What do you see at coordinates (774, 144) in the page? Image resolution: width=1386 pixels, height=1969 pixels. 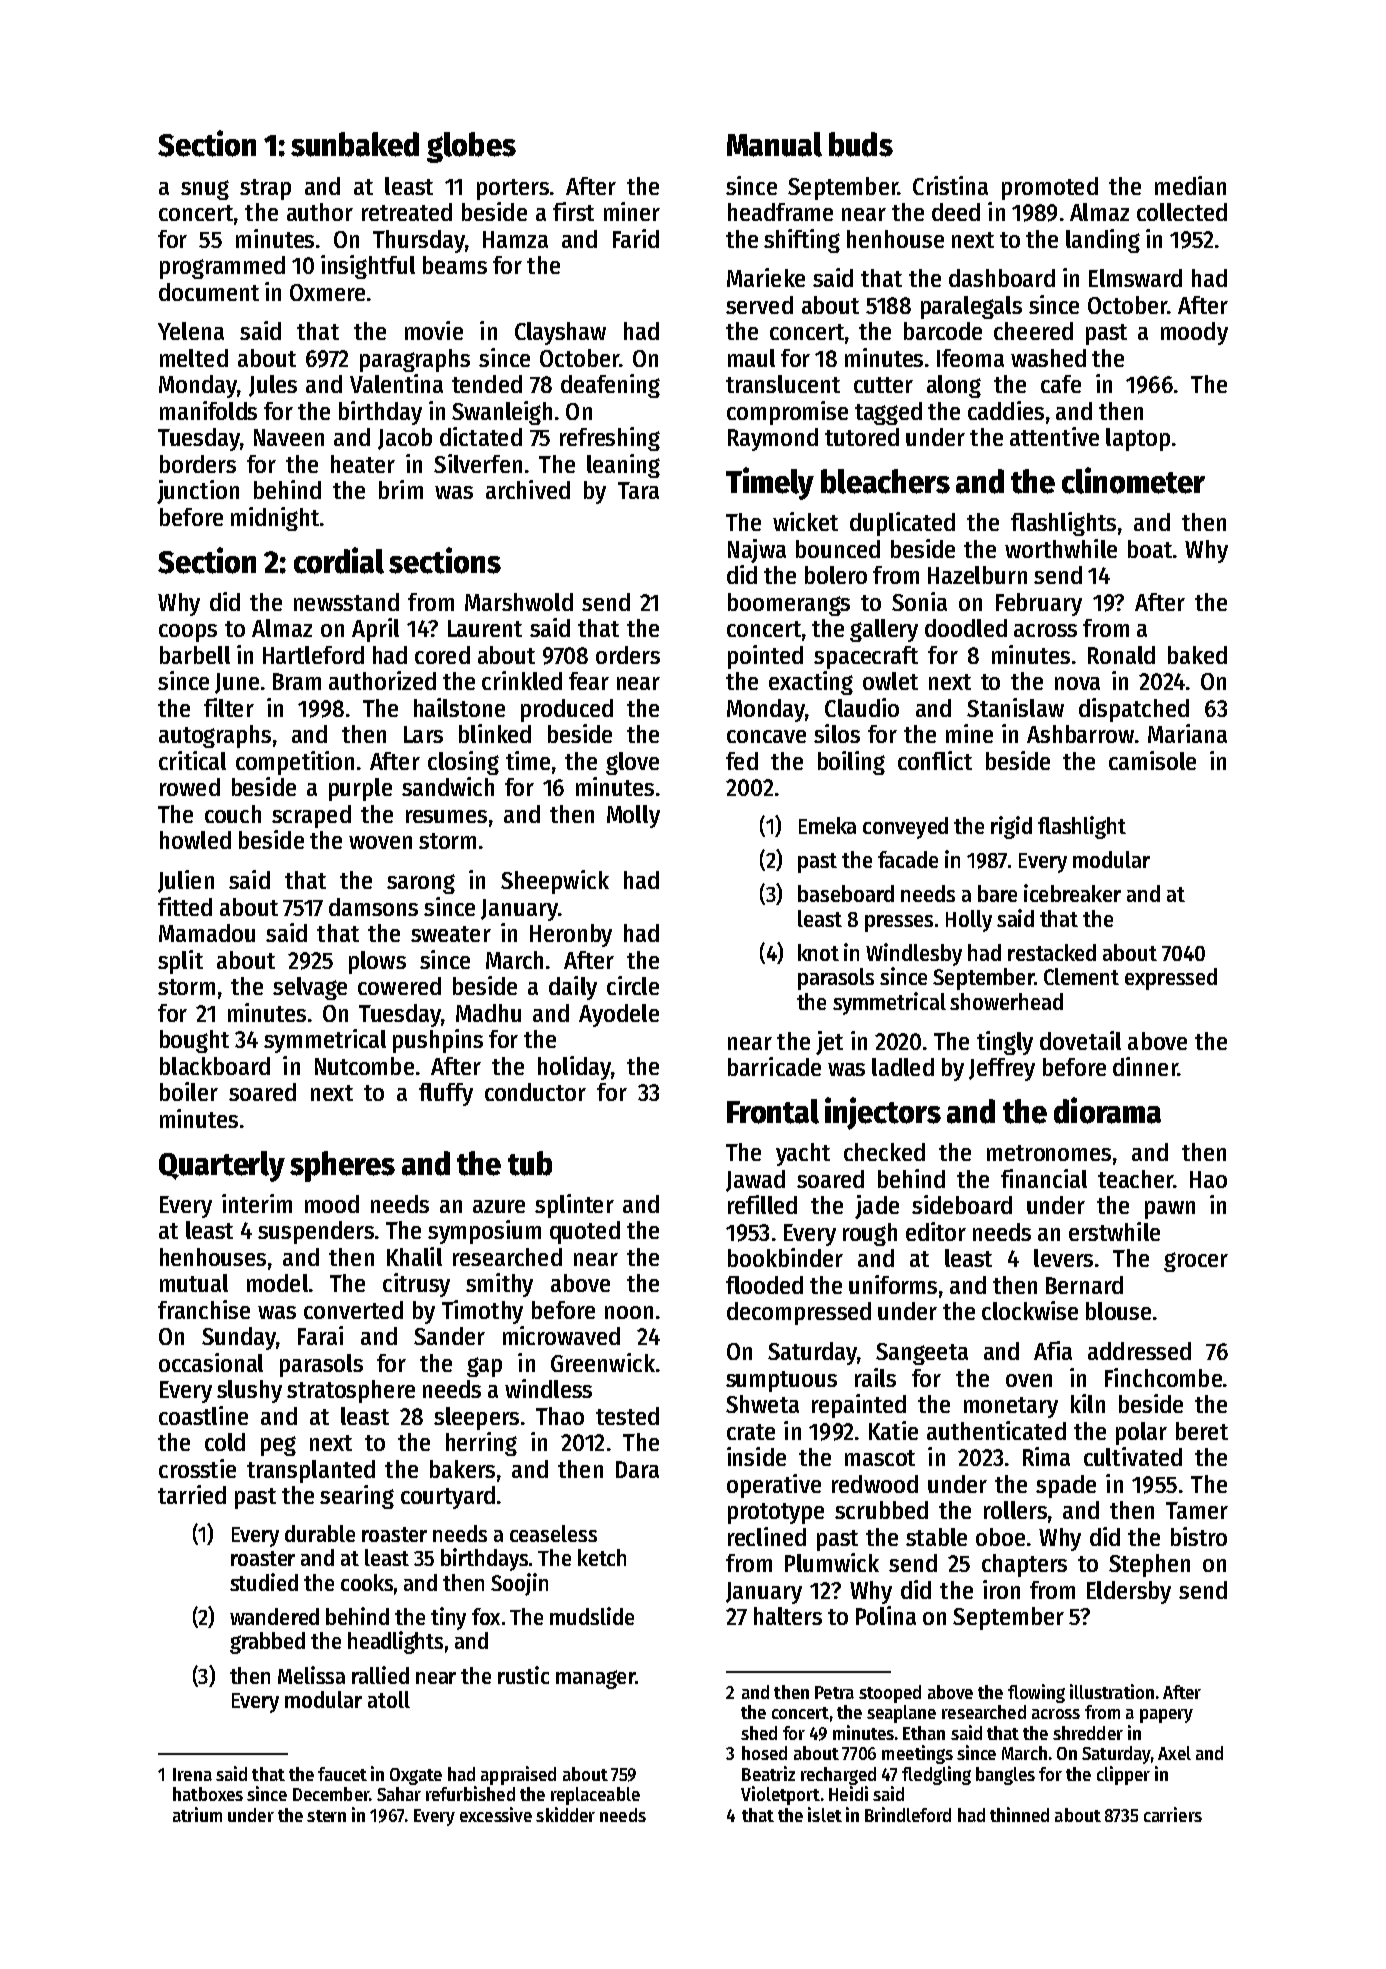 I see `Manual` at bounding box center [774, 144].
